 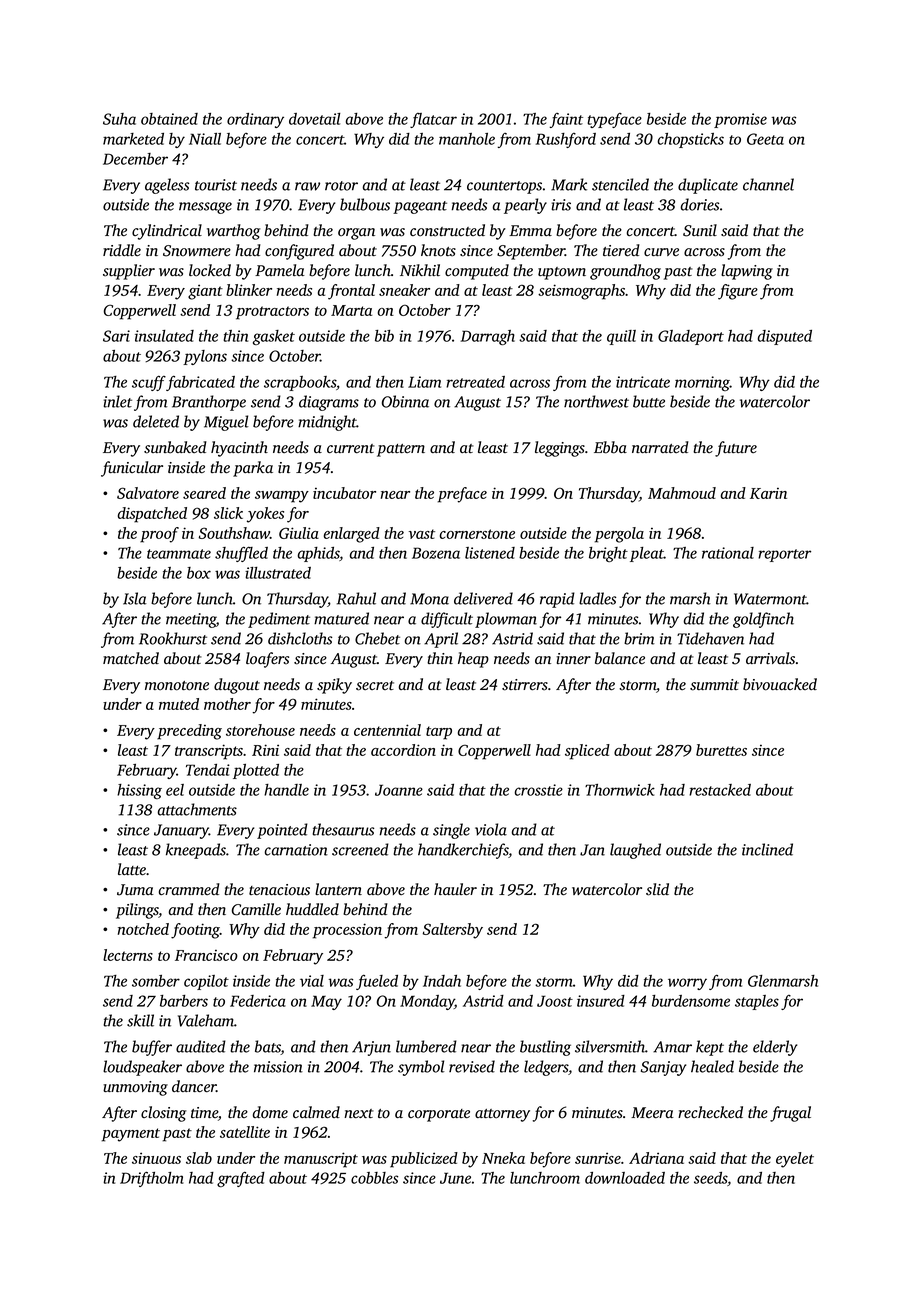 I want to click on flatcar, so click(x=433, y=120).
